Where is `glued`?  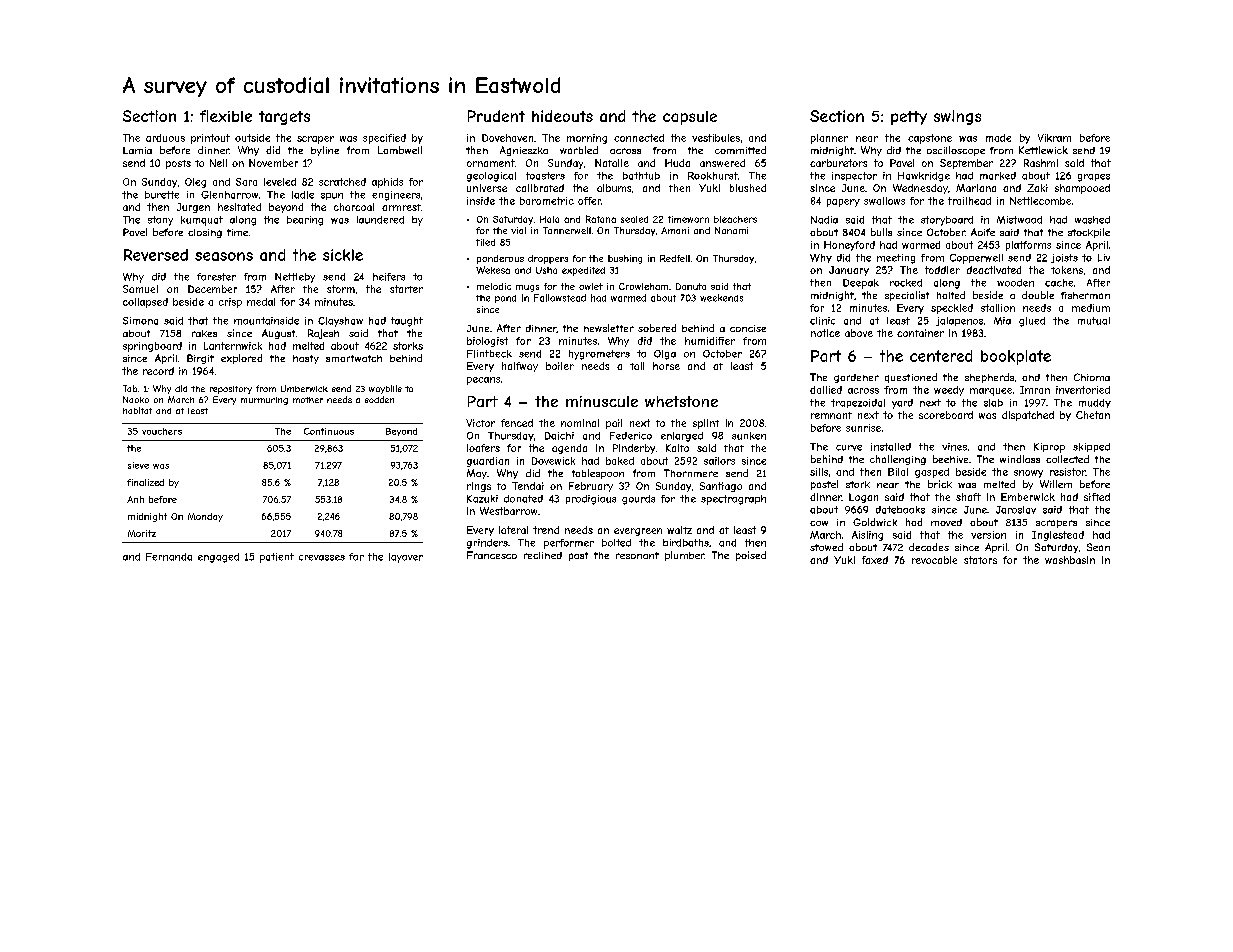
glued is located at coordinates (1032, 322).
